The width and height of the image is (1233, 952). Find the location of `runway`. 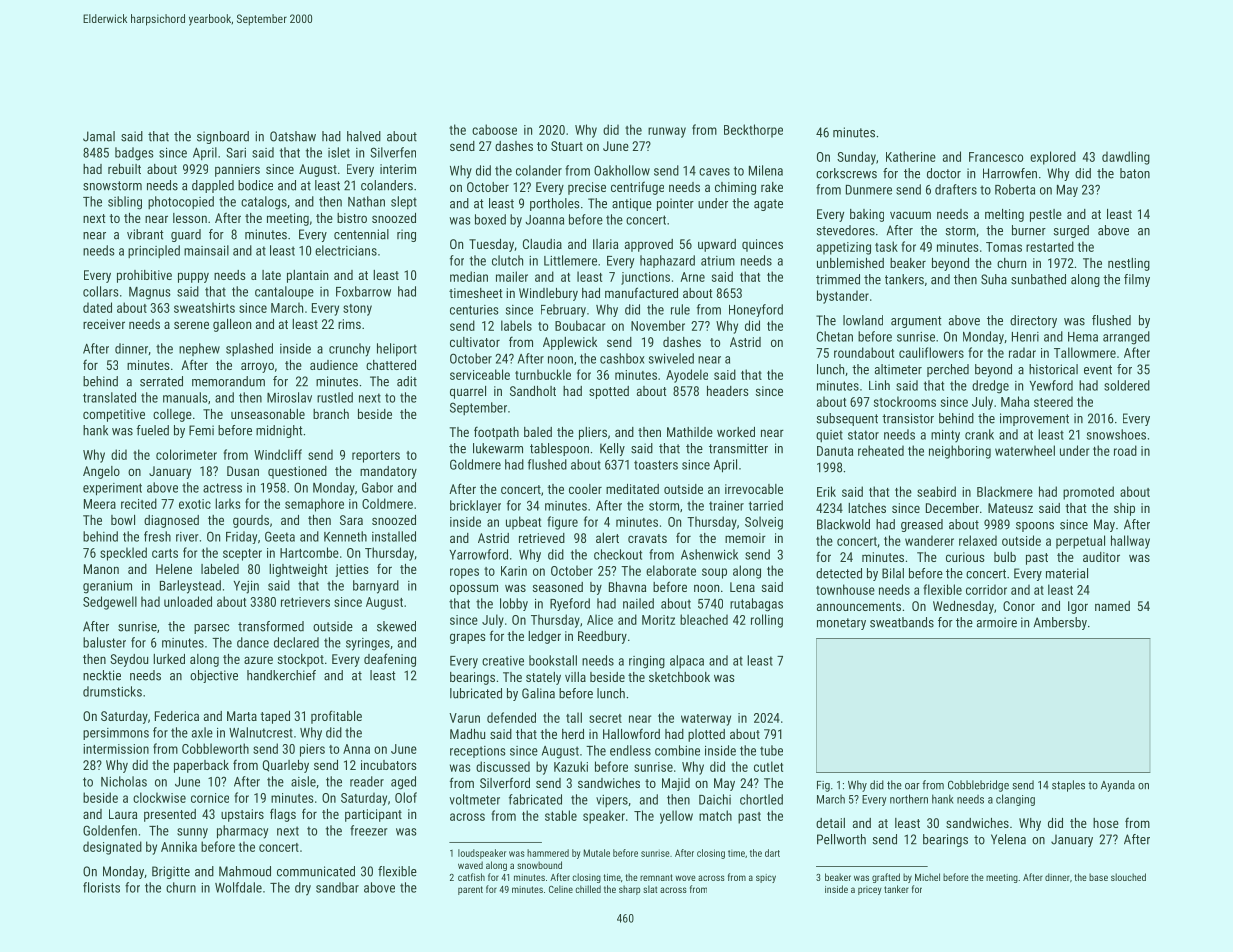

runway is located at coordinates (667, 132).
